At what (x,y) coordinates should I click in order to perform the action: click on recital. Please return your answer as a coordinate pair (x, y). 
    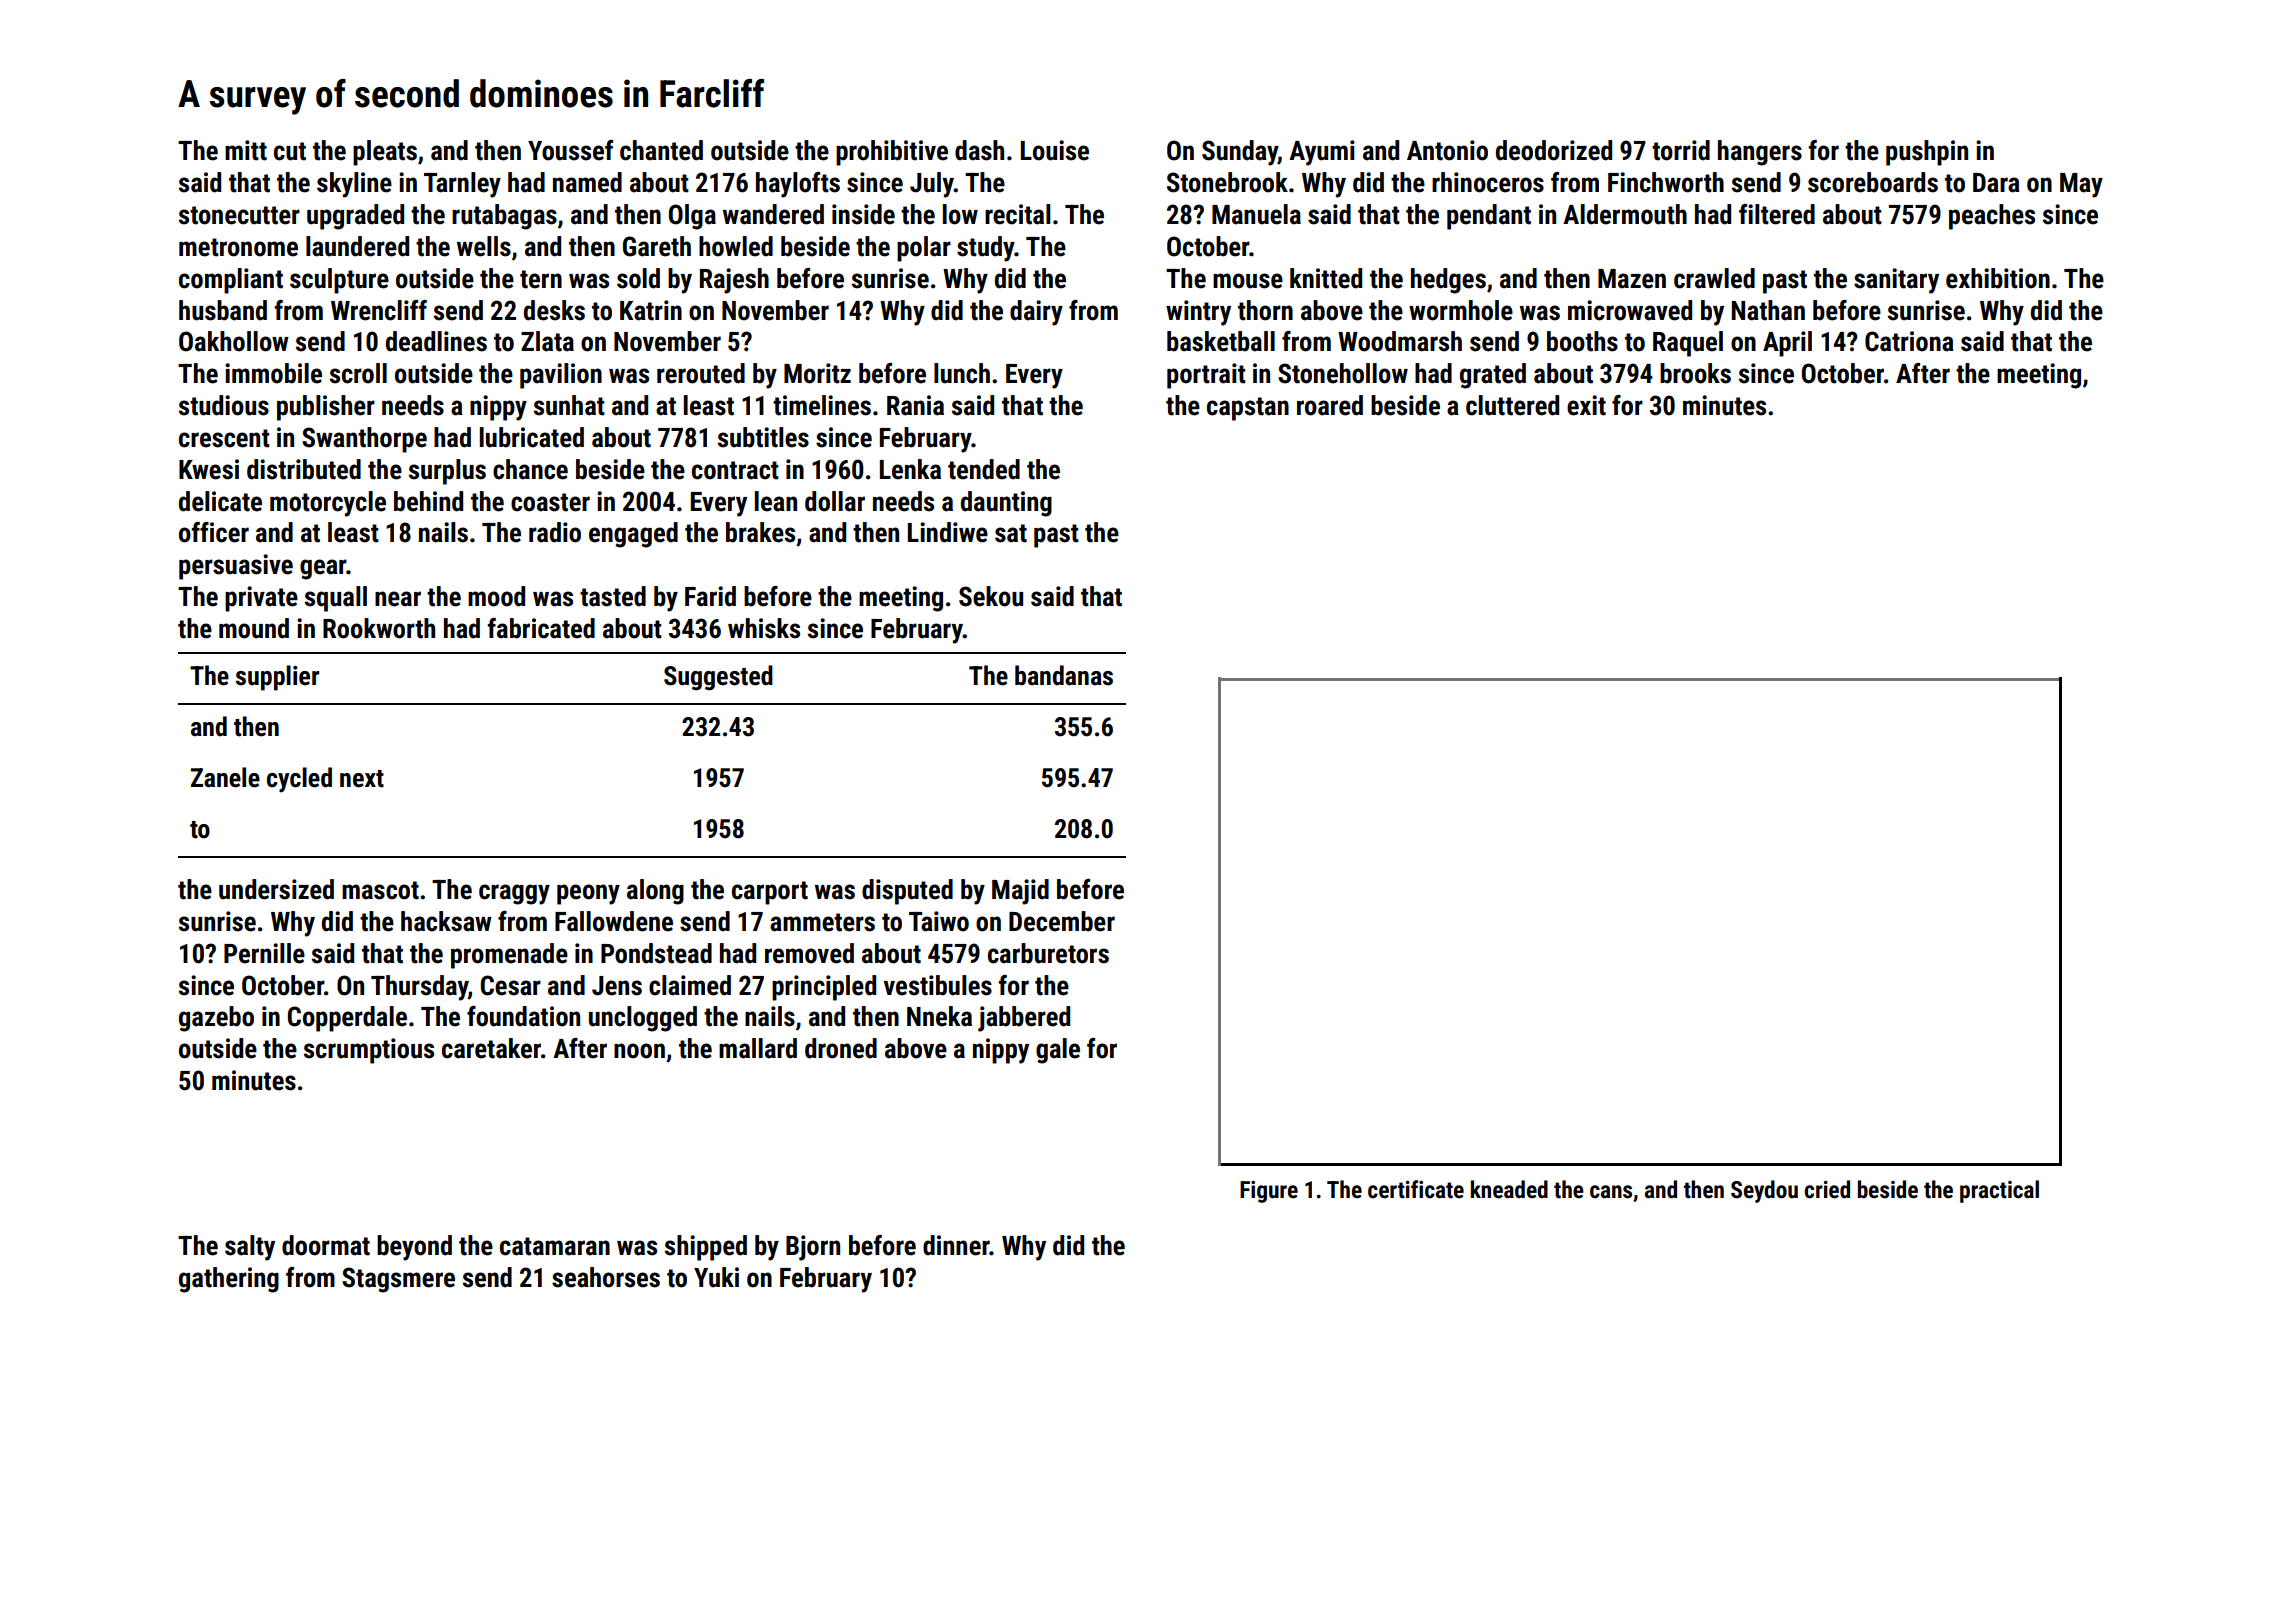
    Looking at the image, I should click on (1017, 214).
